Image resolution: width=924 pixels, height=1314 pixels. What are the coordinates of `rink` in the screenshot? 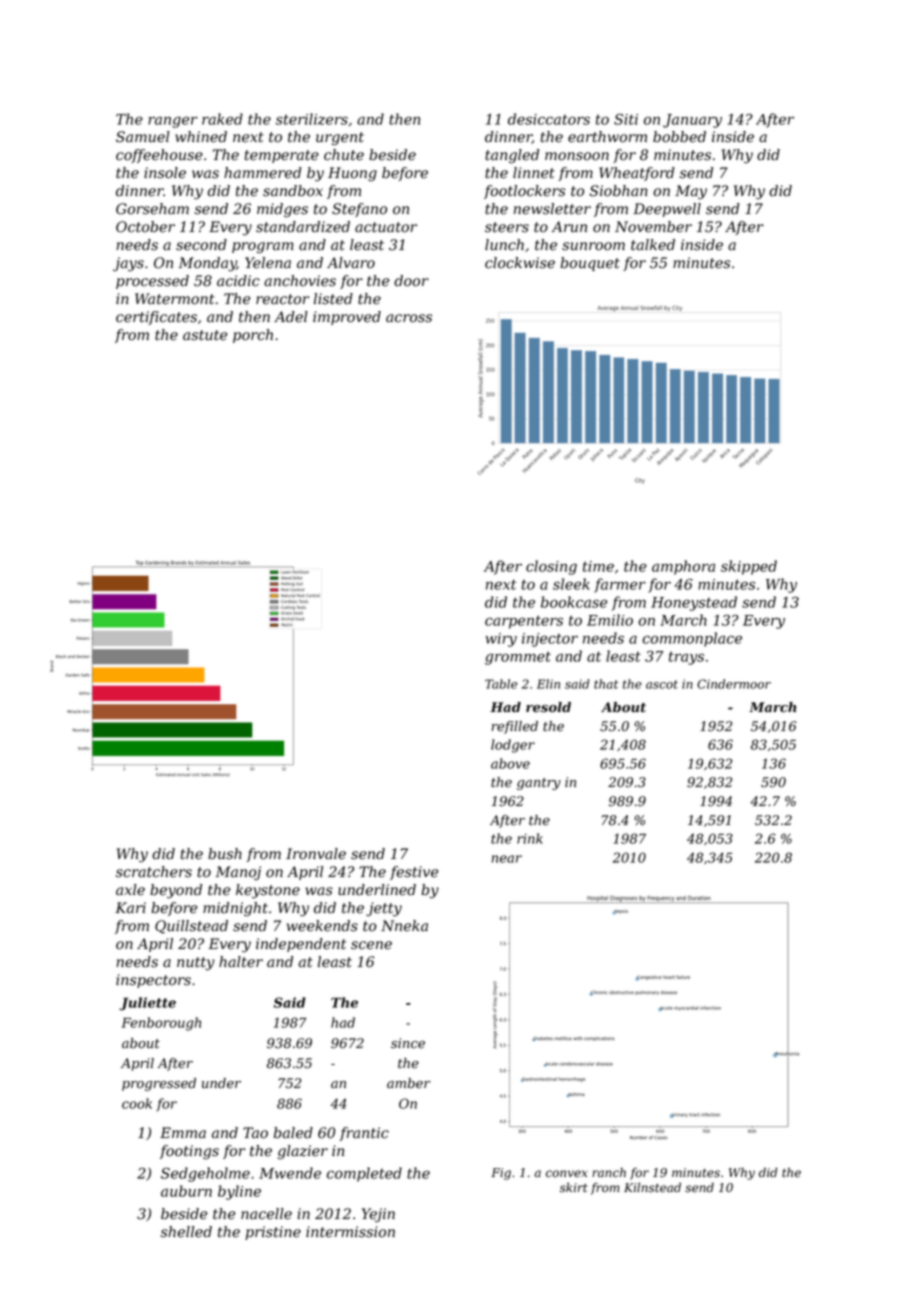 It's located at (530, 838).
